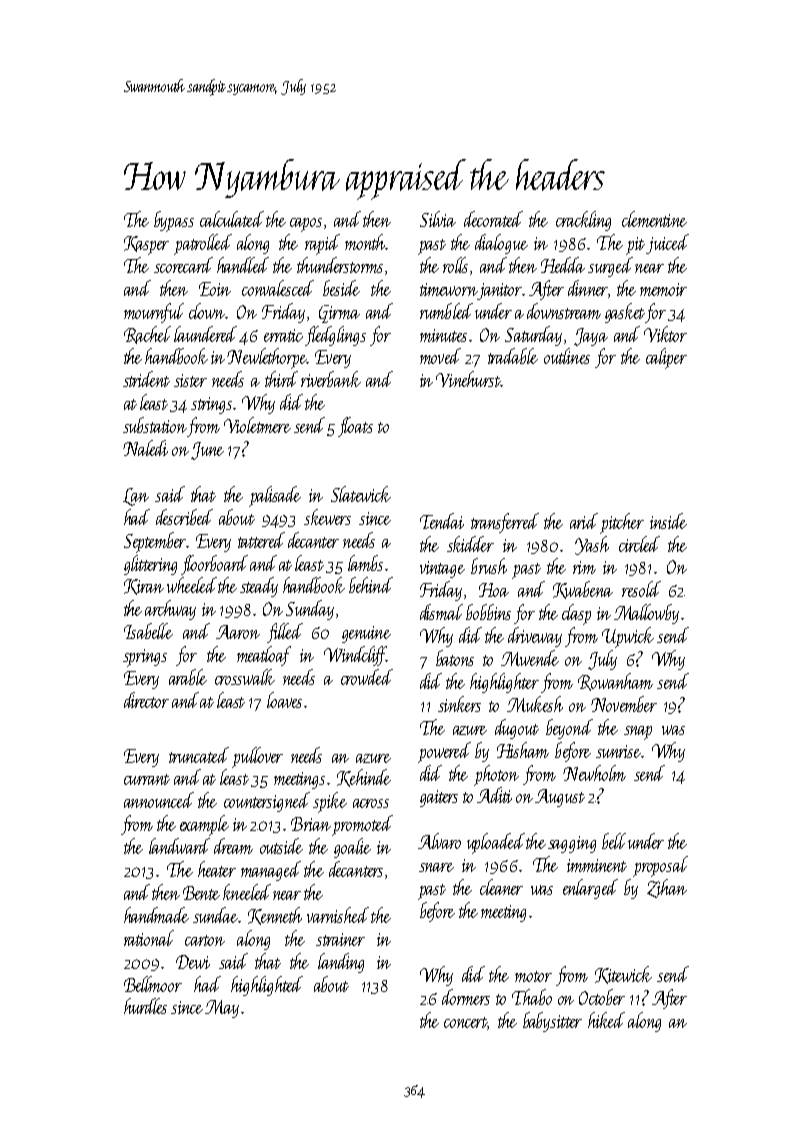  Describe the element at coordinates (147, 779) in the page. I see `currant` at that location.
